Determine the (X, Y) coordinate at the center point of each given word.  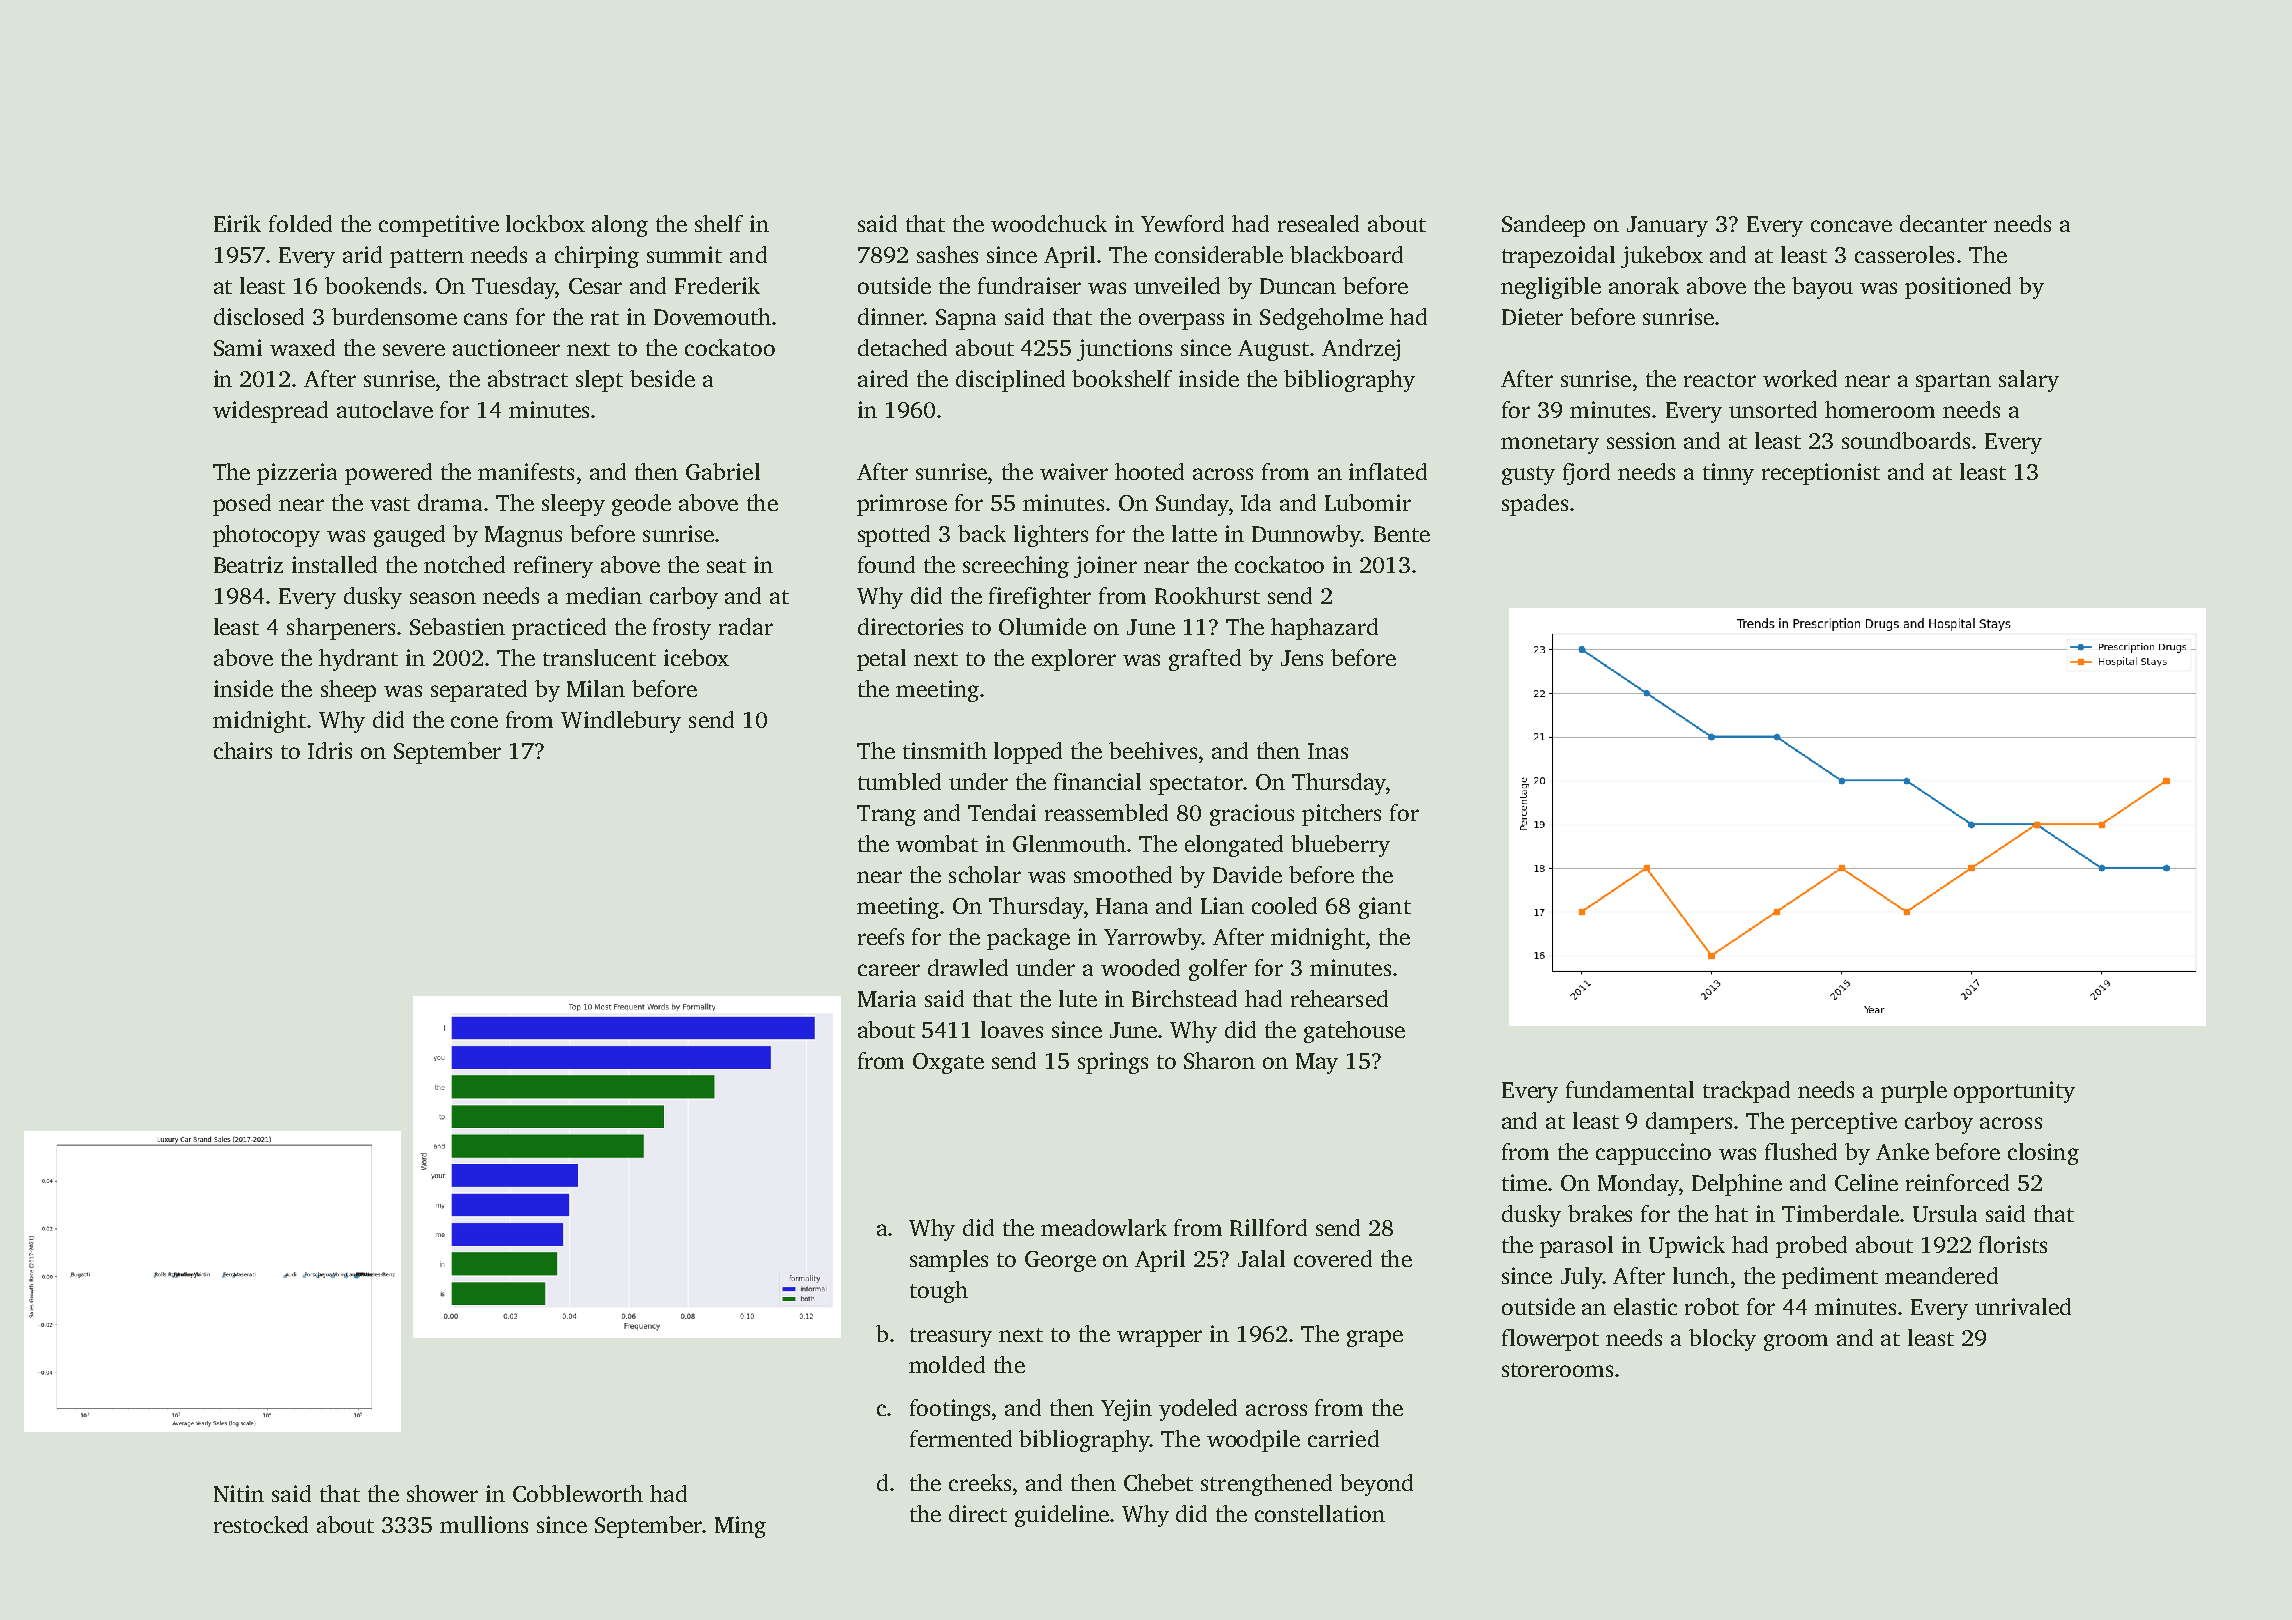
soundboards (1906, 440)
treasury (951, 1337)
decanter (1943, 223)
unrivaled (2023, 1306)
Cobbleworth (578, 1493)
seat (726, 566)
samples (949, 1261)
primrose (902, 505)
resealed (1318, 223)
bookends (373, 285)
